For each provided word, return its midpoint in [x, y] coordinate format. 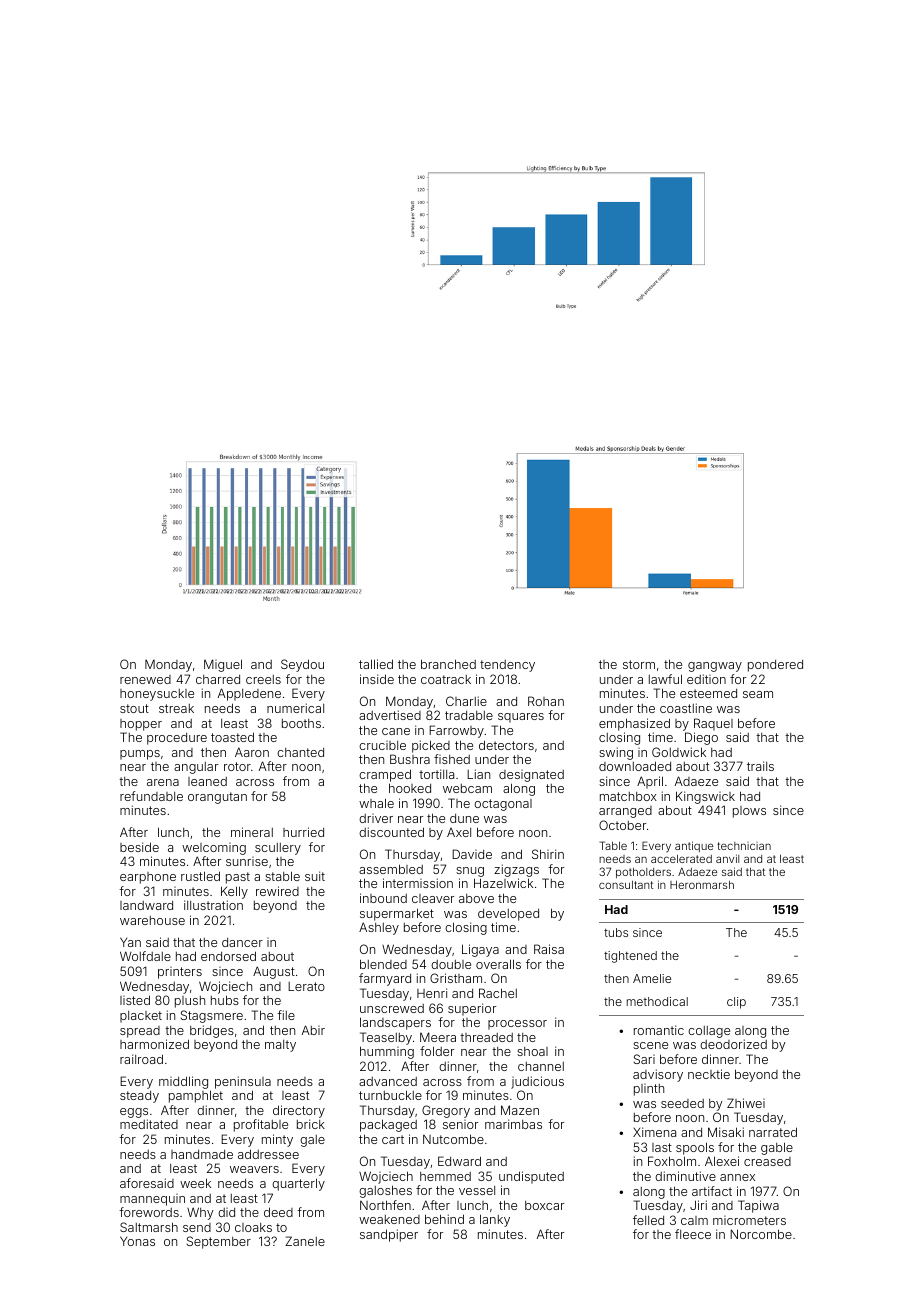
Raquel [713, 724]
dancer [242, 942]
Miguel [223, 665]
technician [744, 846]
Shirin [548, 854]
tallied [376, 664]
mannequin [152, 1200]
